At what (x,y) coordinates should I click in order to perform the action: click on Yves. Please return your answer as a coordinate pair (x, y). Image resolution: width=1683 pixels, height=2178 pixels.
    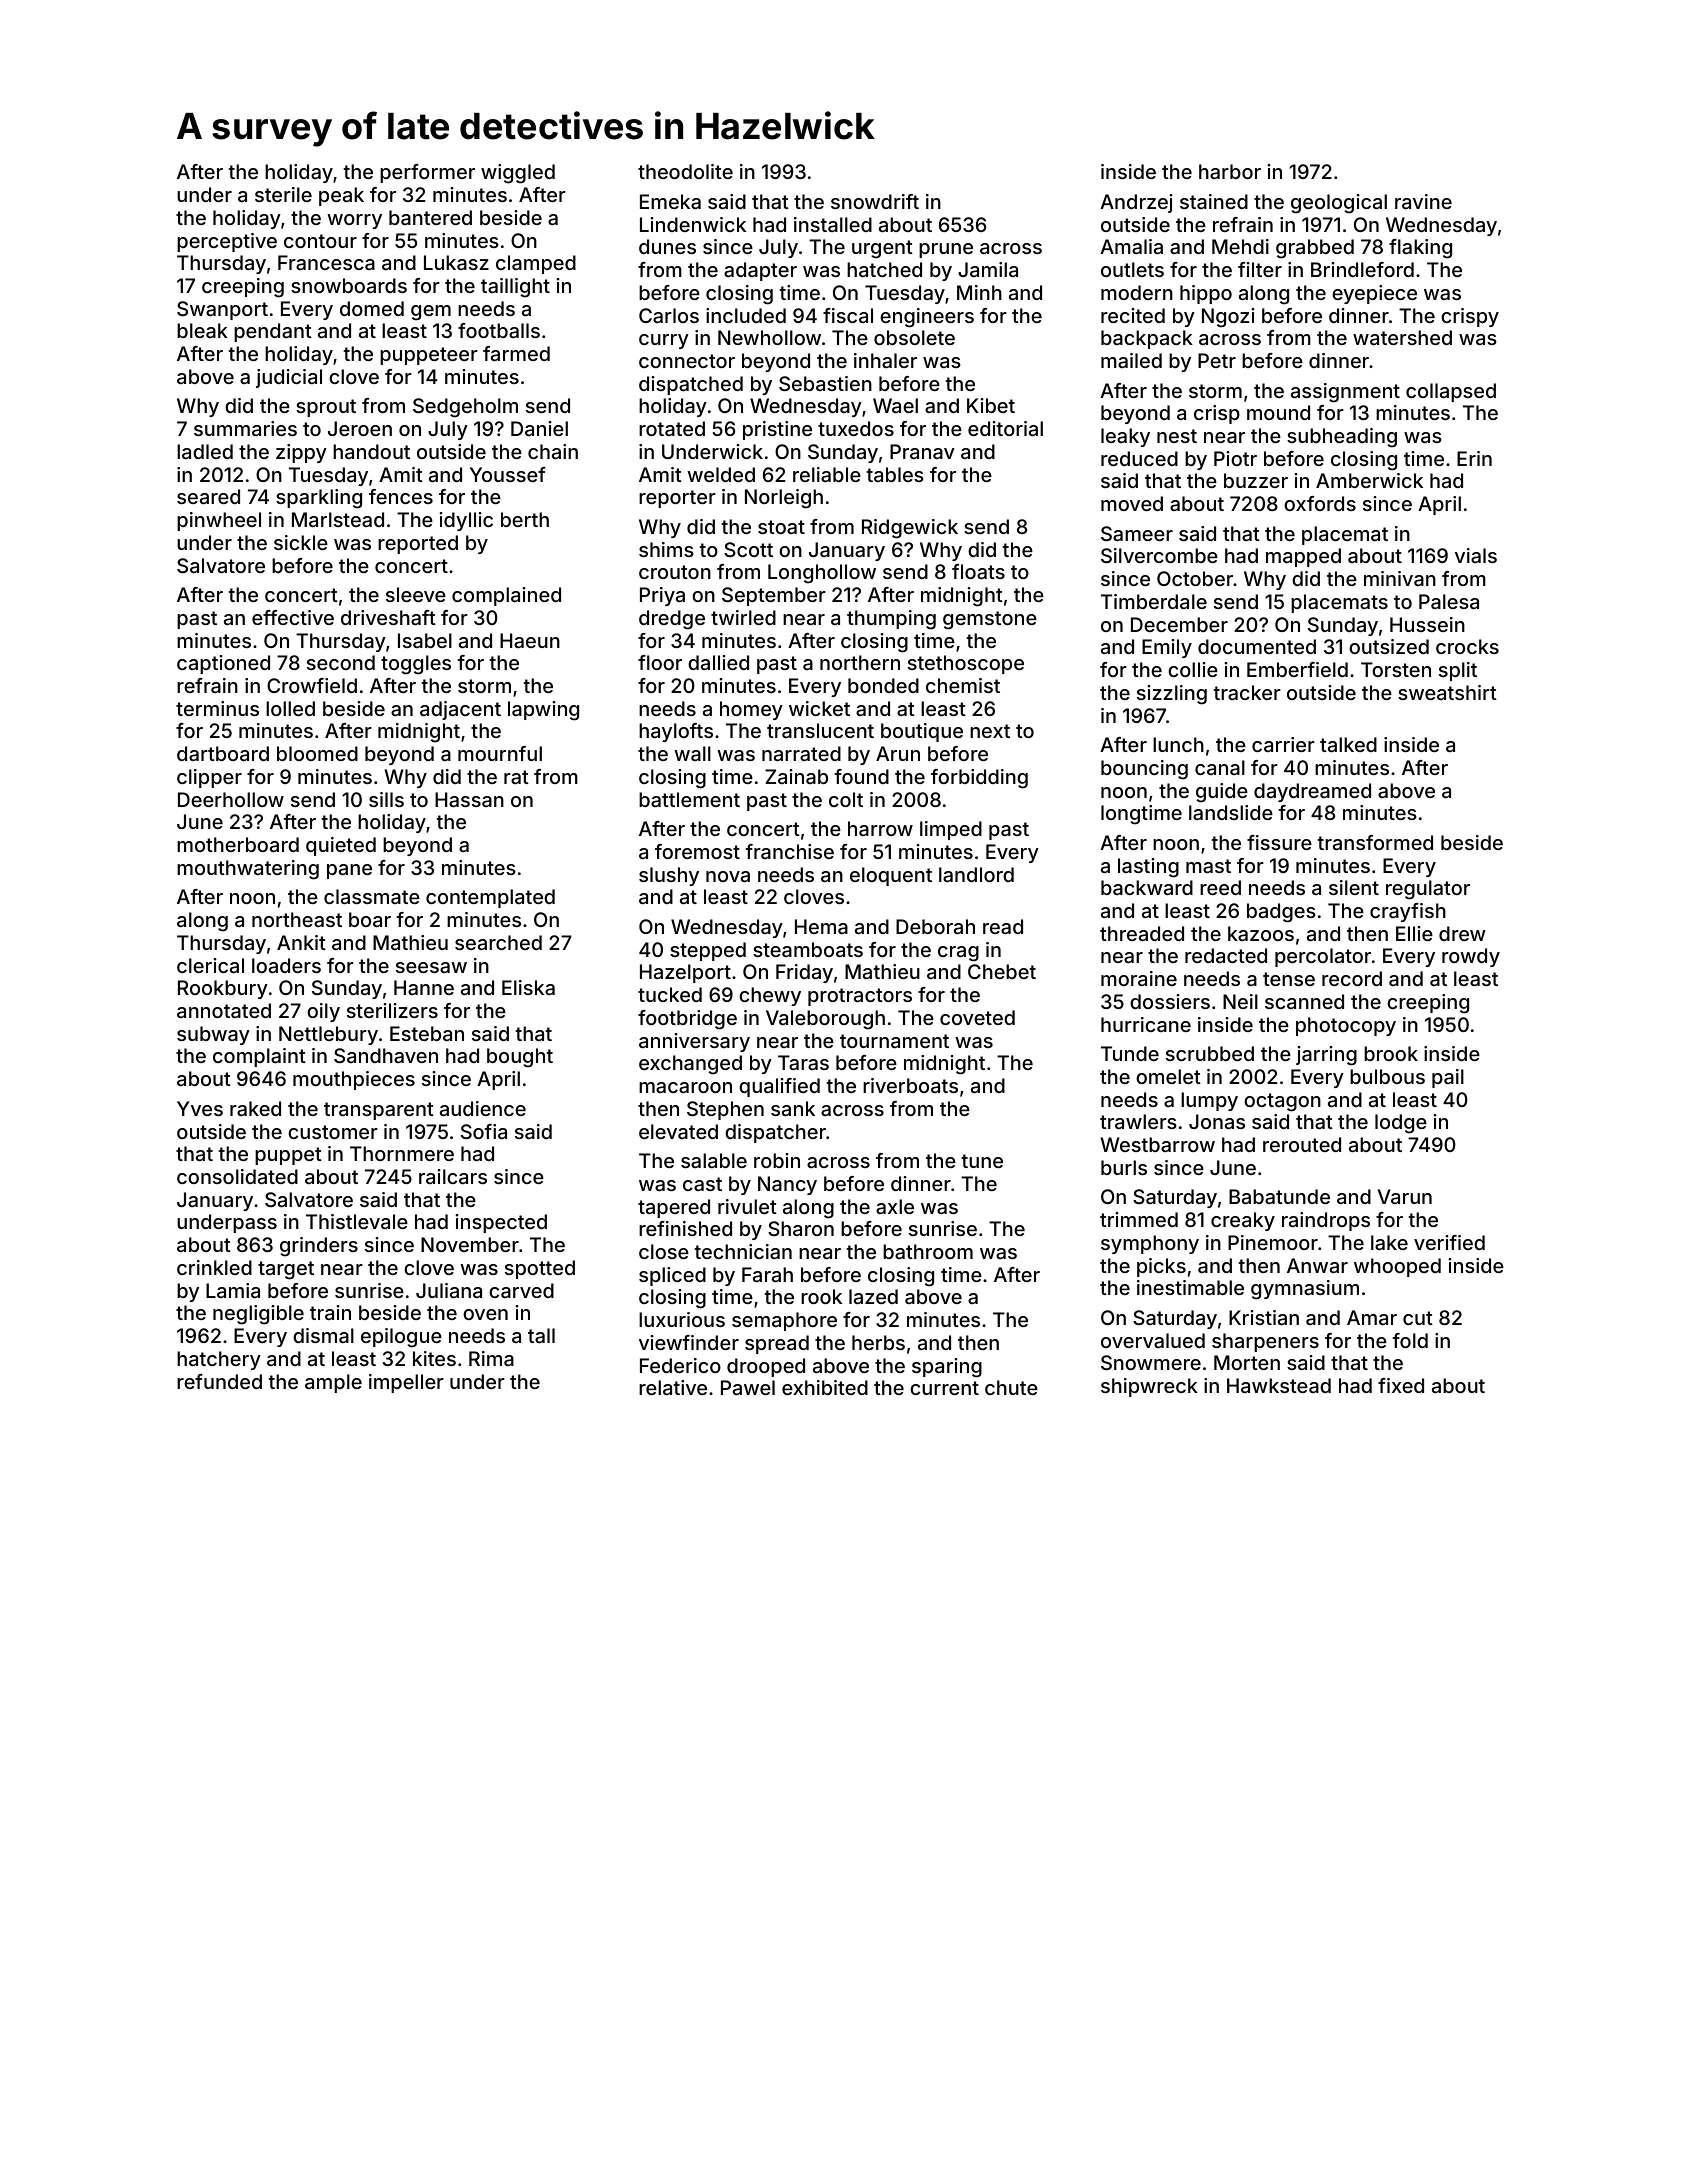
    Looking at the image, I should click on (200, 1108).
